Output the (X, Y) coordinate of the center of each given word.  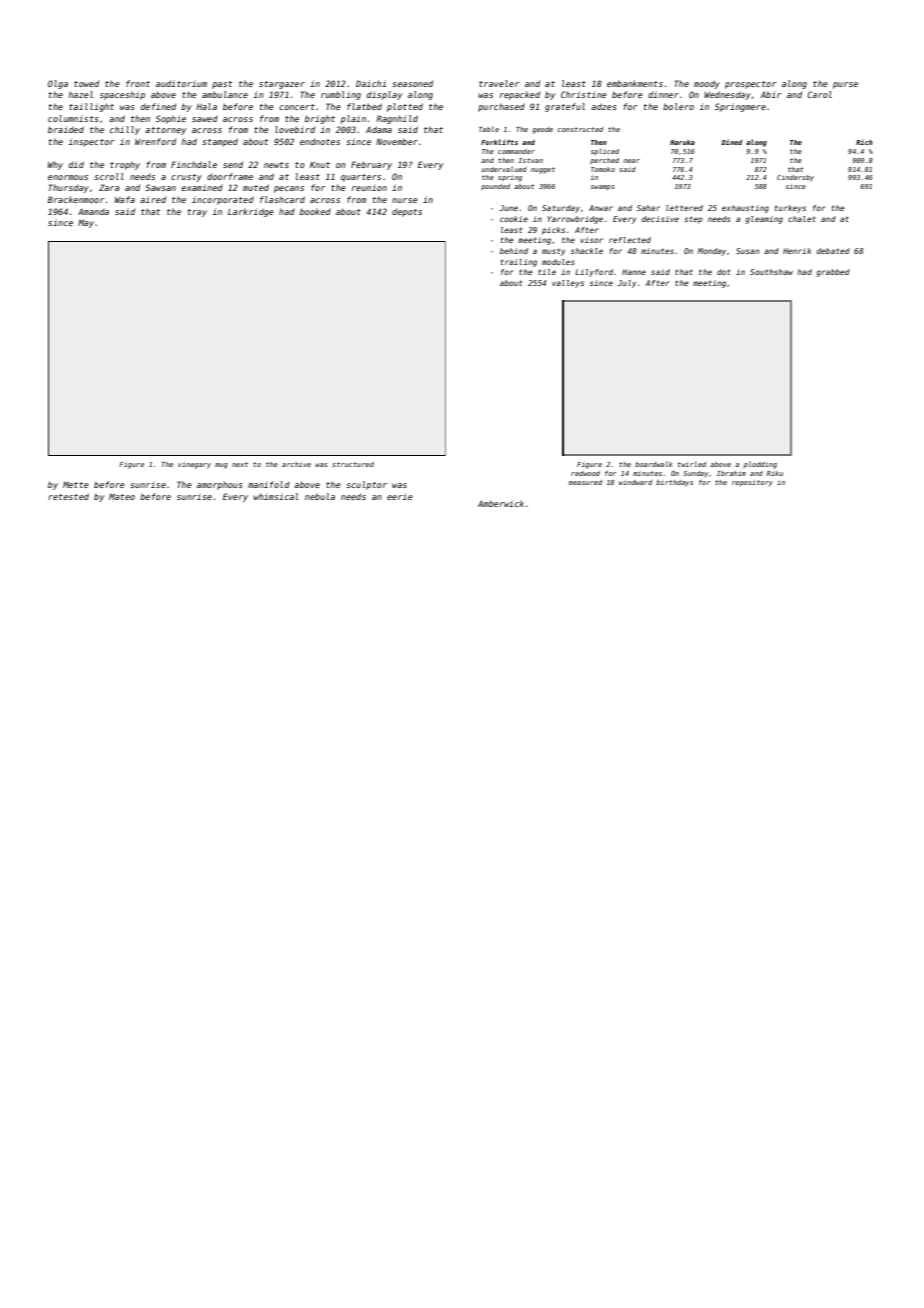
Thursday (68, 188)
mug (221, 466)
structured (353, 464)
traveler (499, 83)
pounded (495, 187)
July (627, 284)
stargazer (282, 85)
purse (845, 85)
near (631, 161)
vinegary (194, 465)
